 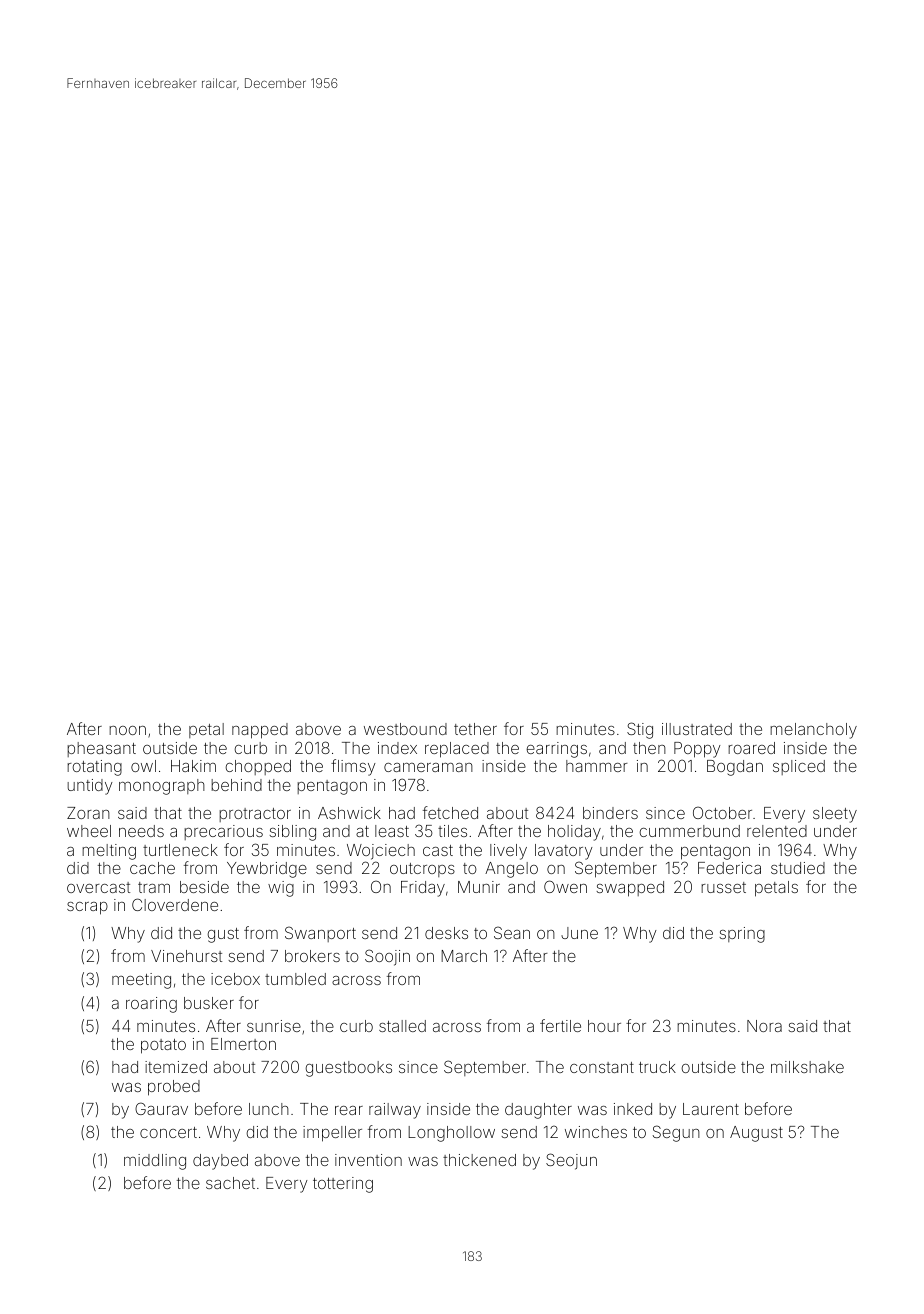 I want to click on Friday, so click(x=423, y=889).
